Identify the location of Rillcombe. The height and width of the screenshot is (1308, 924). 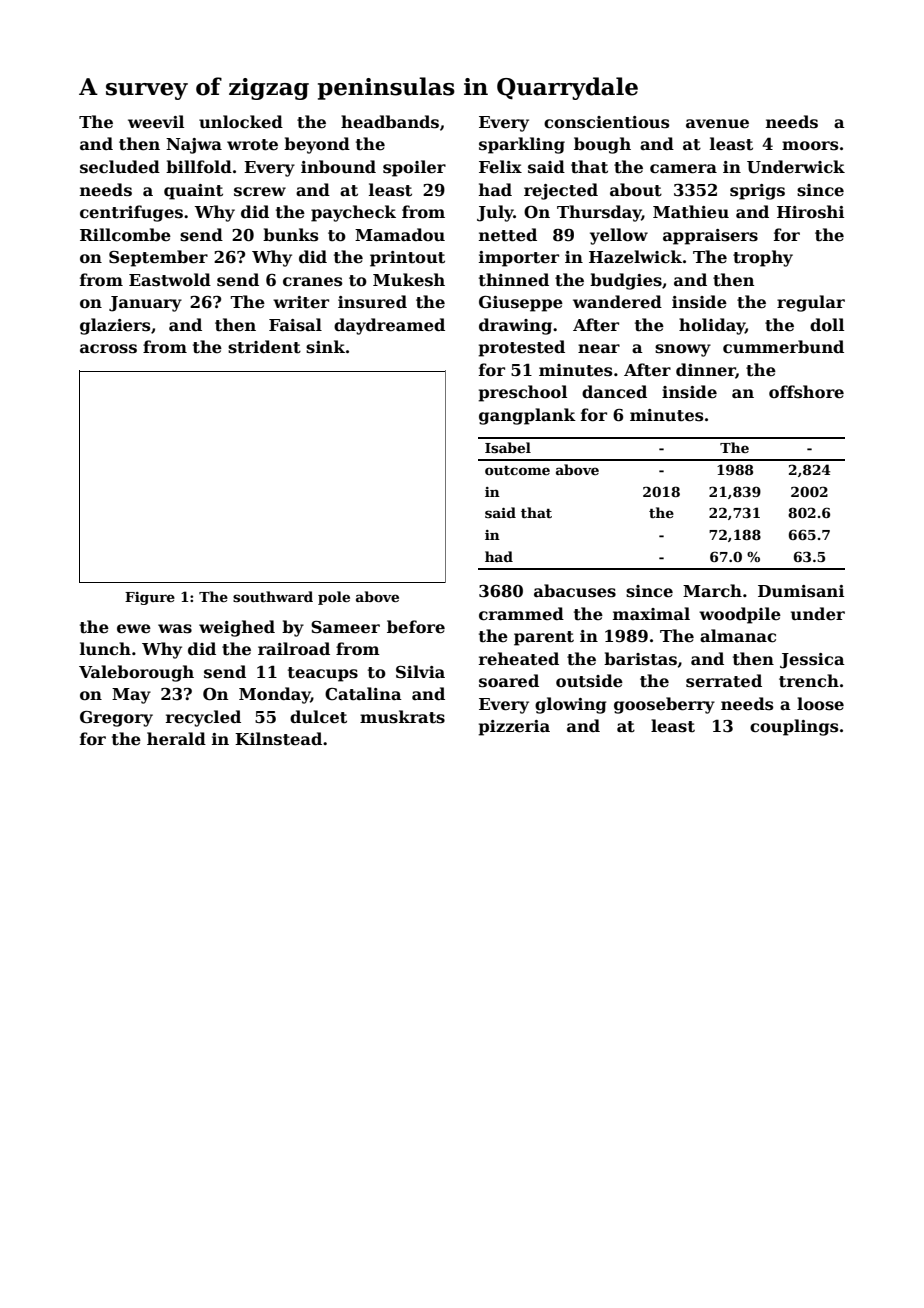
(125, 235).
